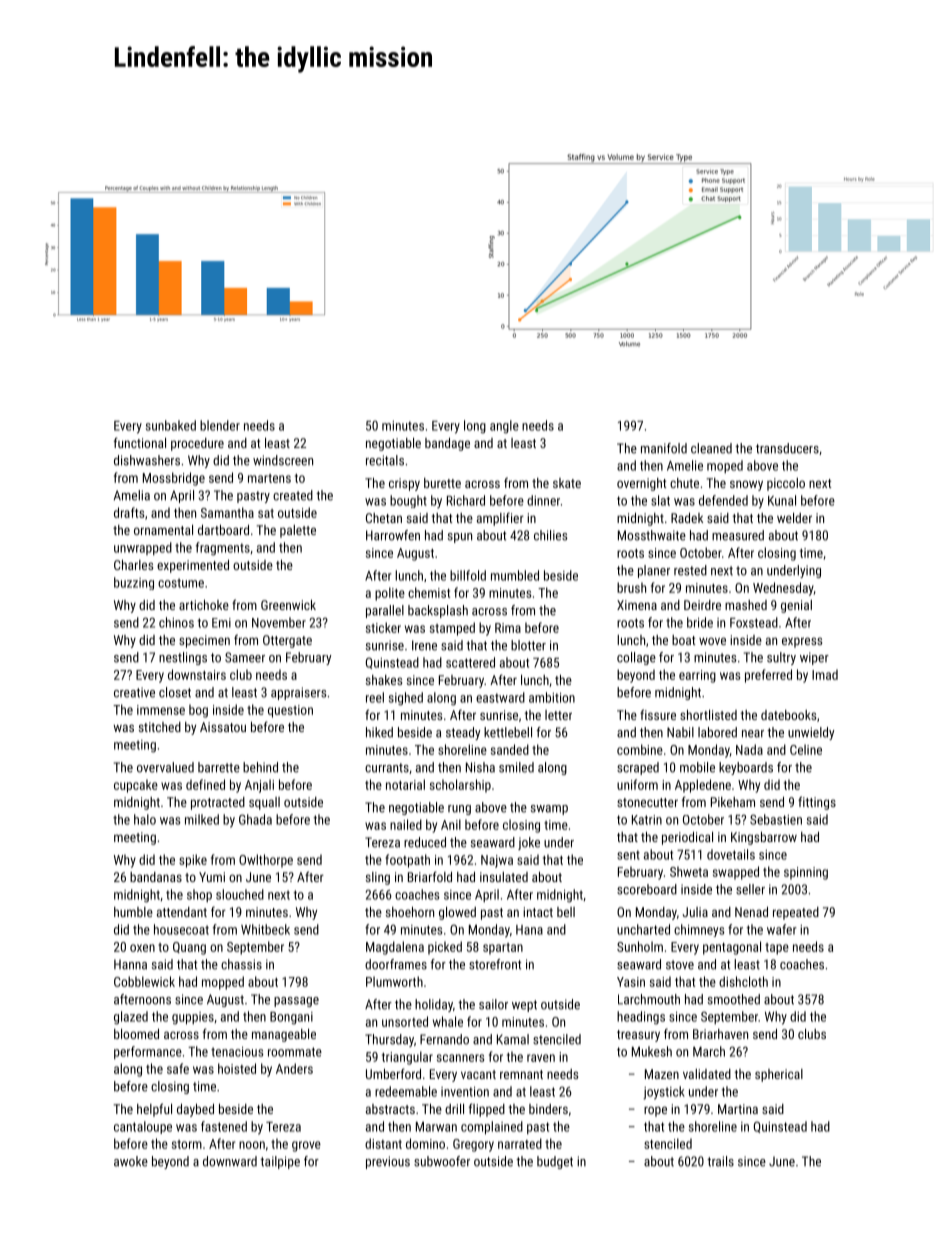 The image size is (952, 1233). What do you see at coordinates (129, 512) in the screenshot?
I see `drafts` at bounding box center [129, 512].
